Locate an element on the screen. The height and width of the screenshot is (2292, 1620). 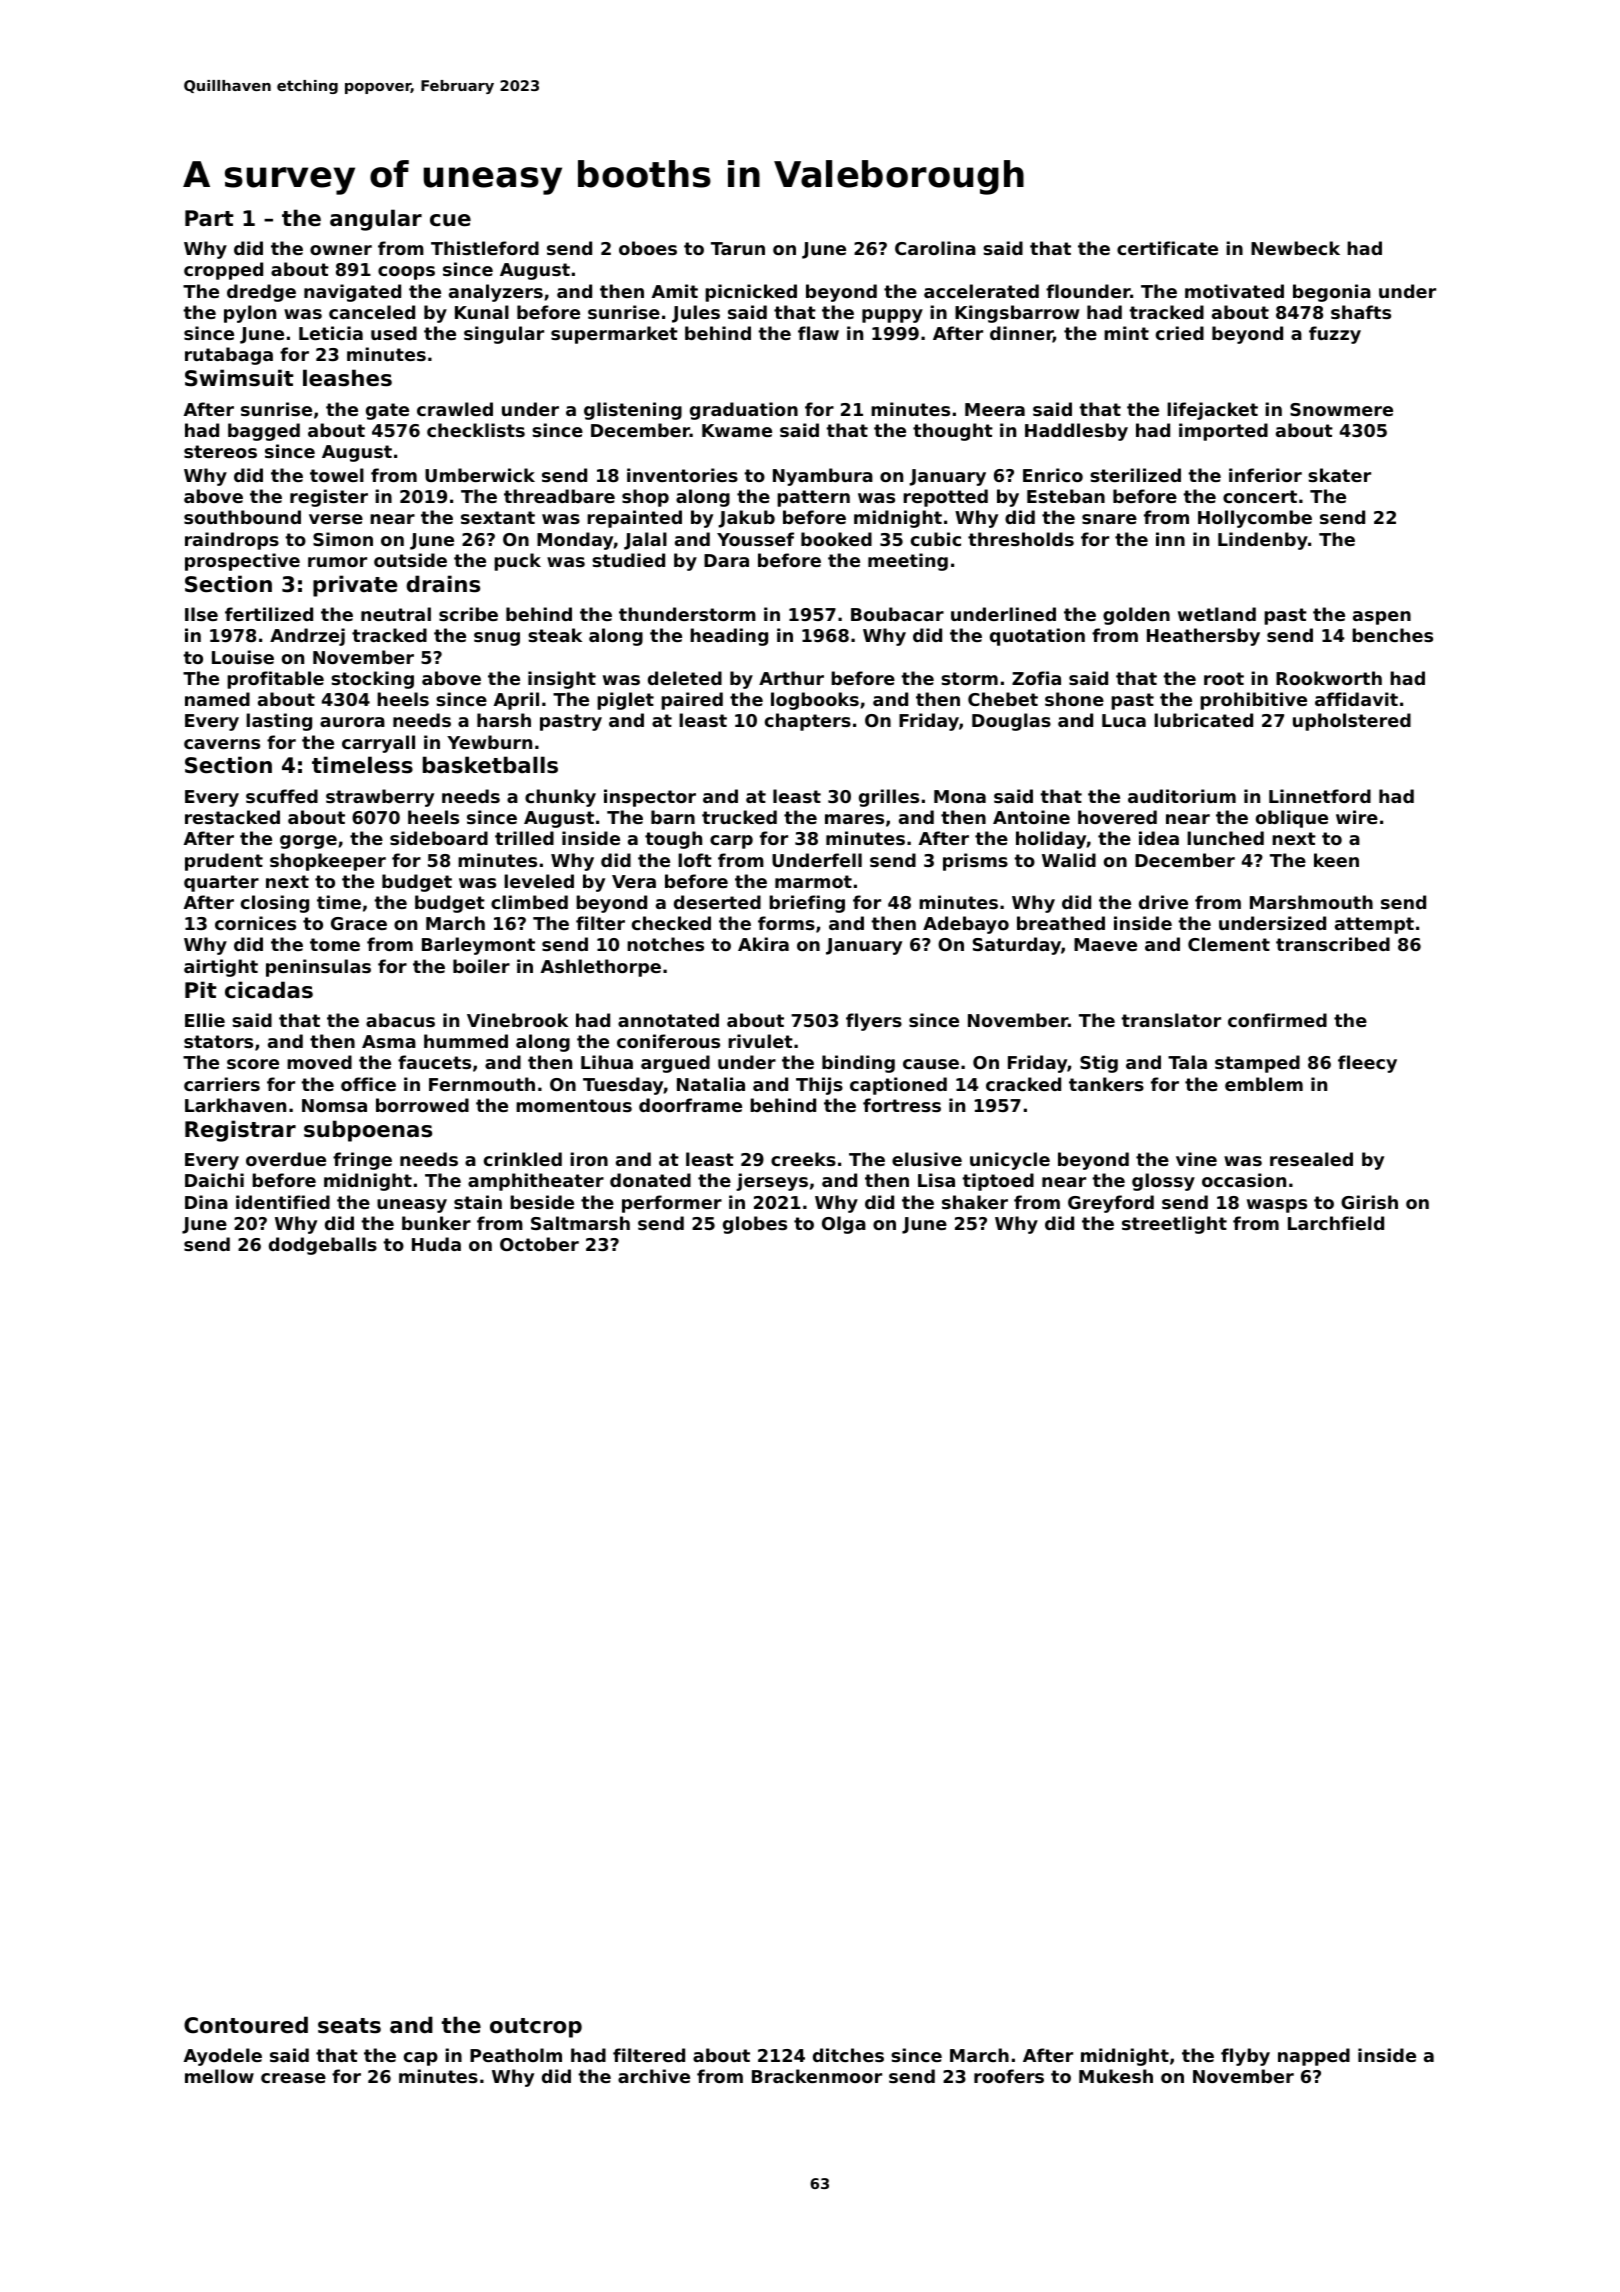
roofers is located at coordinates (1009, 2076).
